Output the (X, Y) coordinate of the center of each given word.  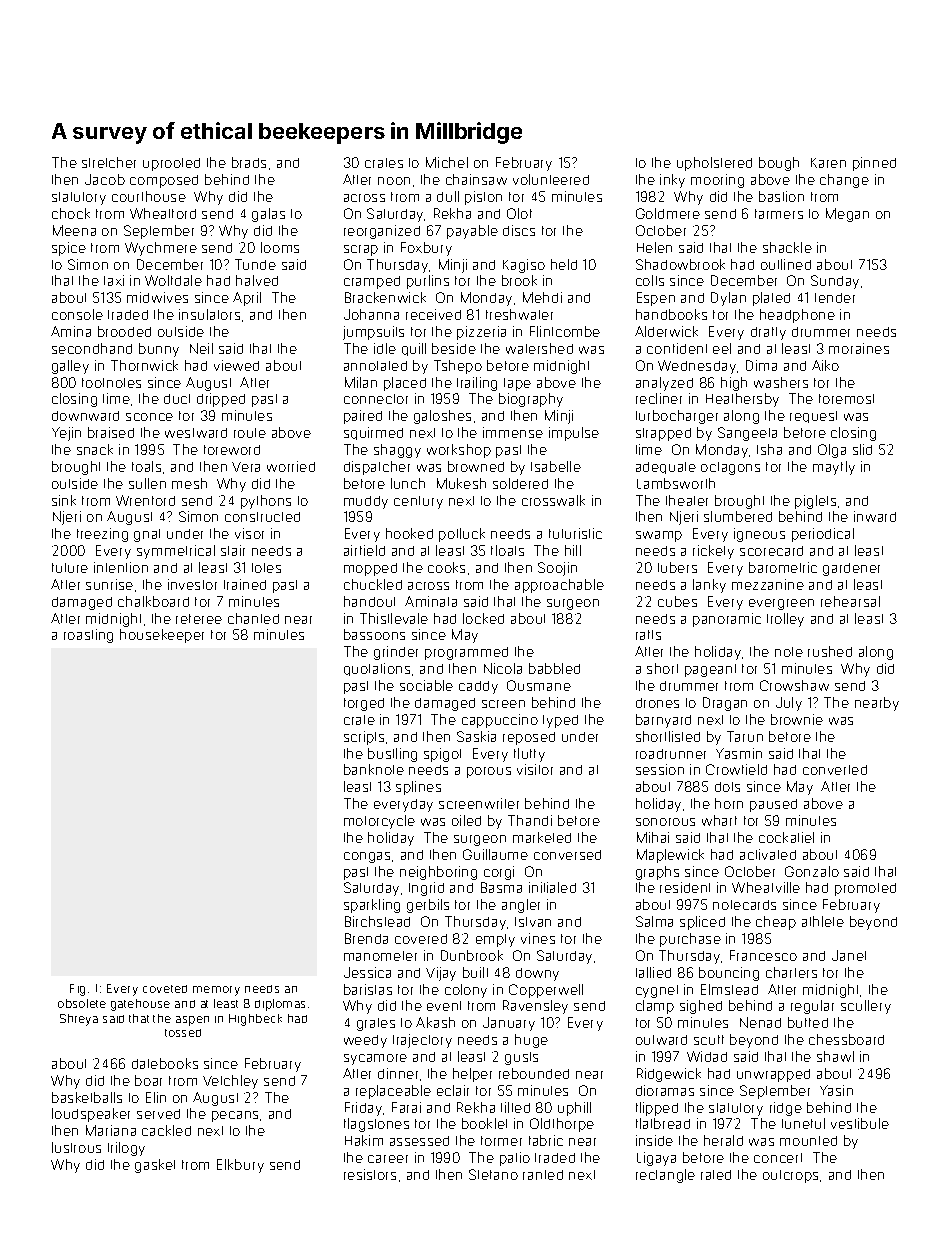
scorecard (771, 551)
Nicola (503, 668)
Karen (828, 163)
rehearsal (850, 601)
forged (364, 704)
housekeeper (162, 636)
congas (367, 857)
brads (249, 162)
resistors (370, 1174)
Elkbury (240, 1166)
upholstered (714, 164)
